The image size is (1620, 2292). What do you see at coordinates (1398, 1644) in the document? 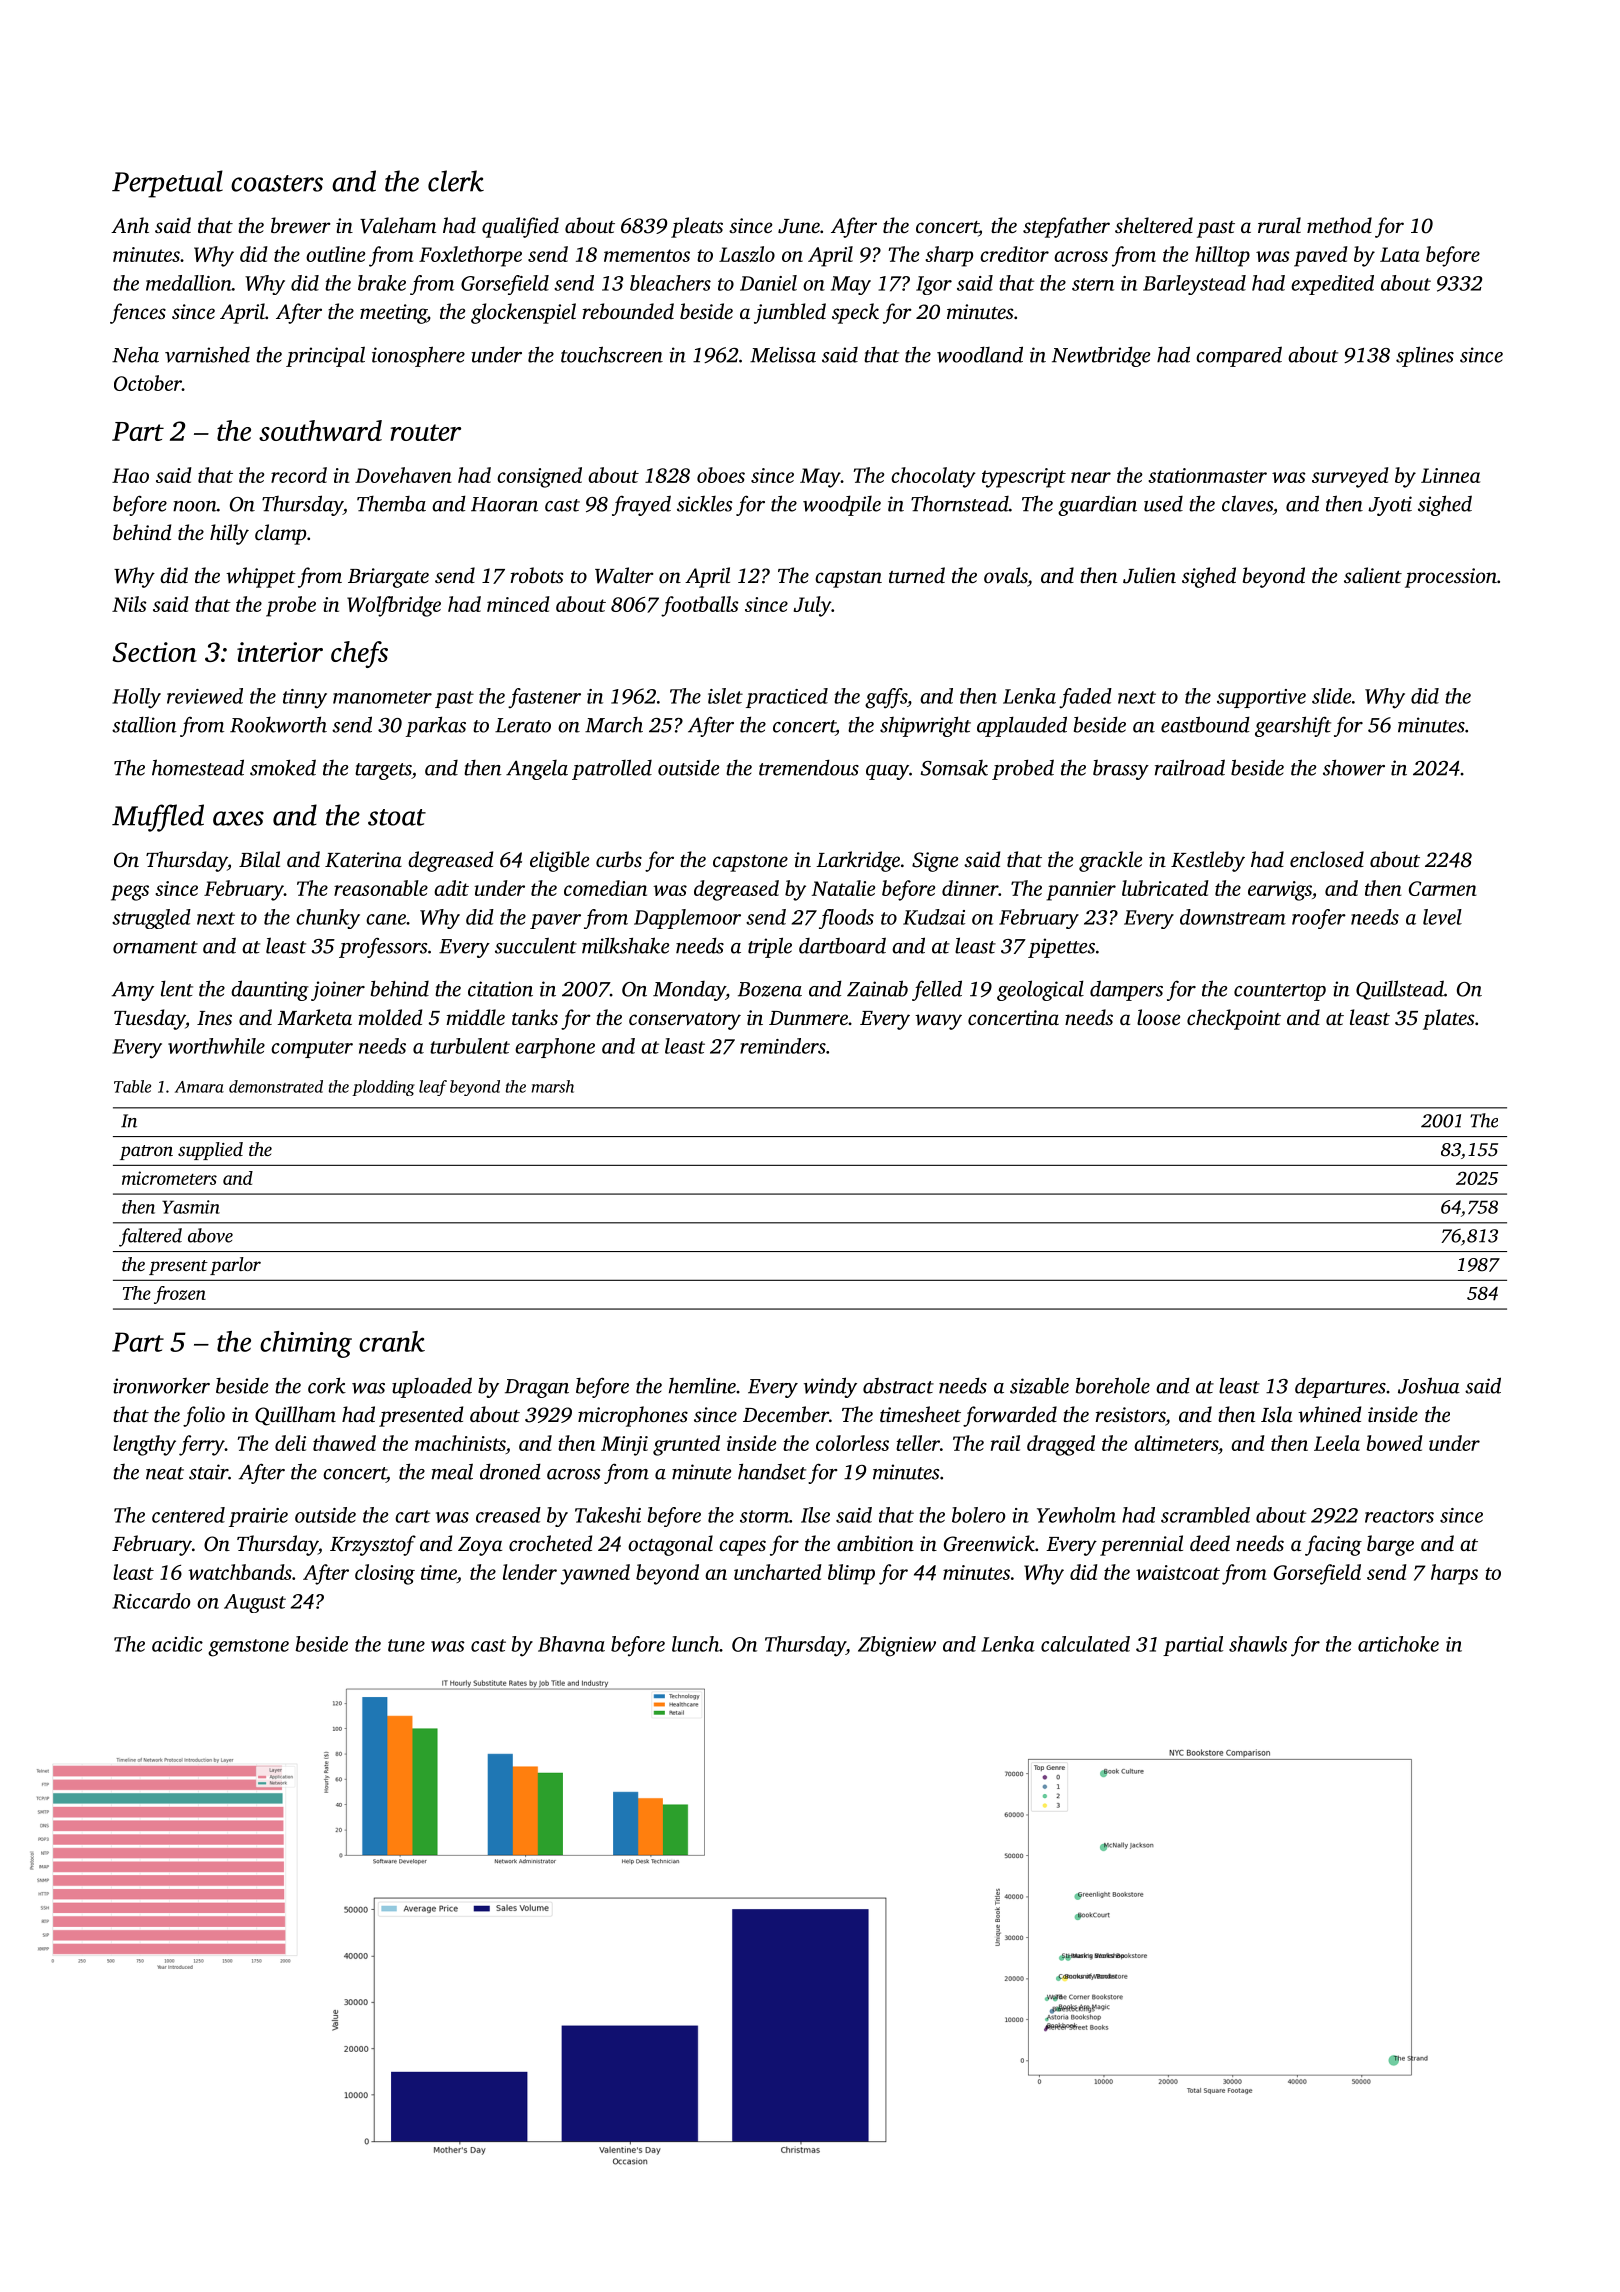
I see `artichoke` at bounding box center [1398, 1644].
